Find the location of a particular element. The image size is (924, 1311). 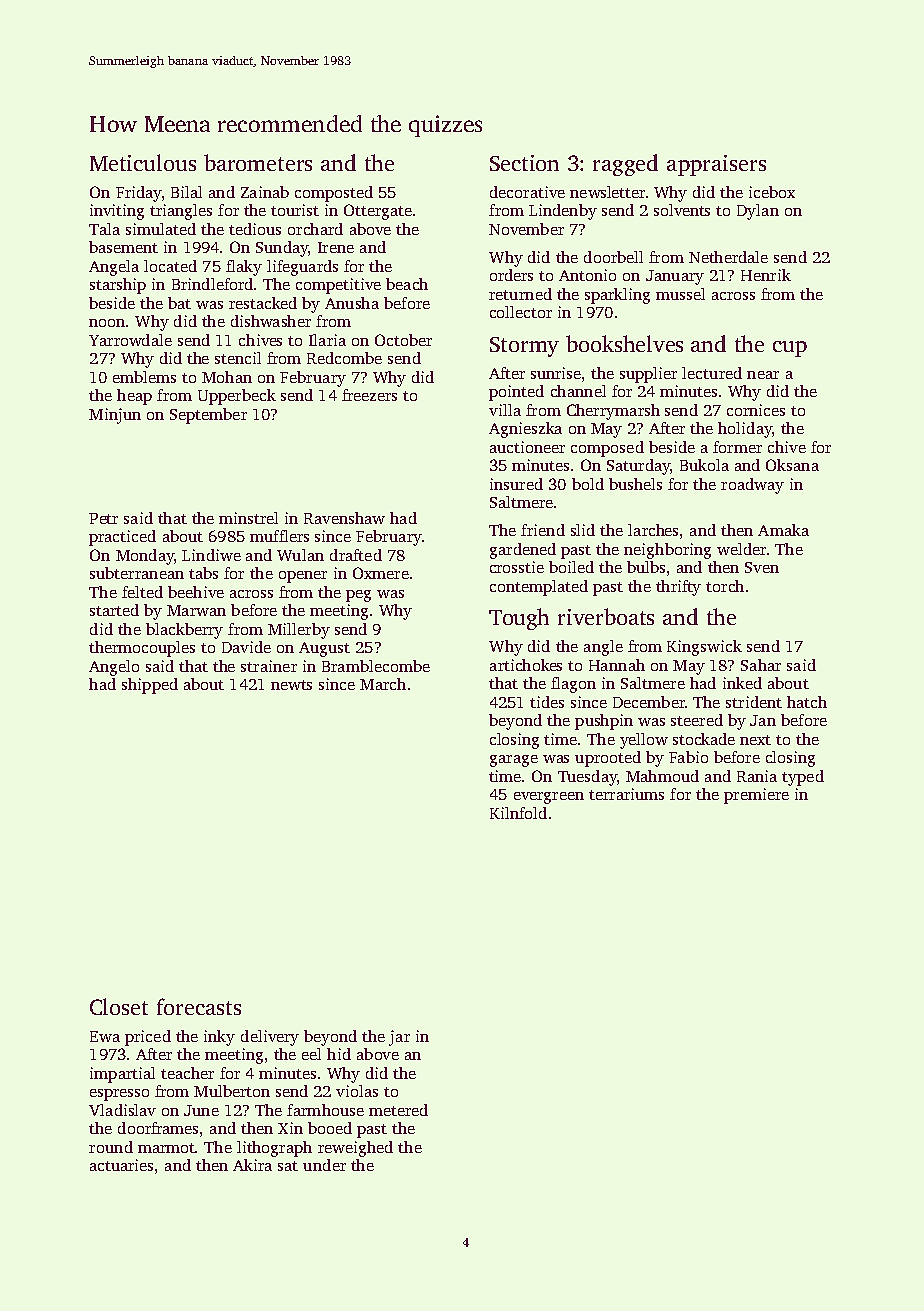

teacher is located at coordinates (187, 1073).
